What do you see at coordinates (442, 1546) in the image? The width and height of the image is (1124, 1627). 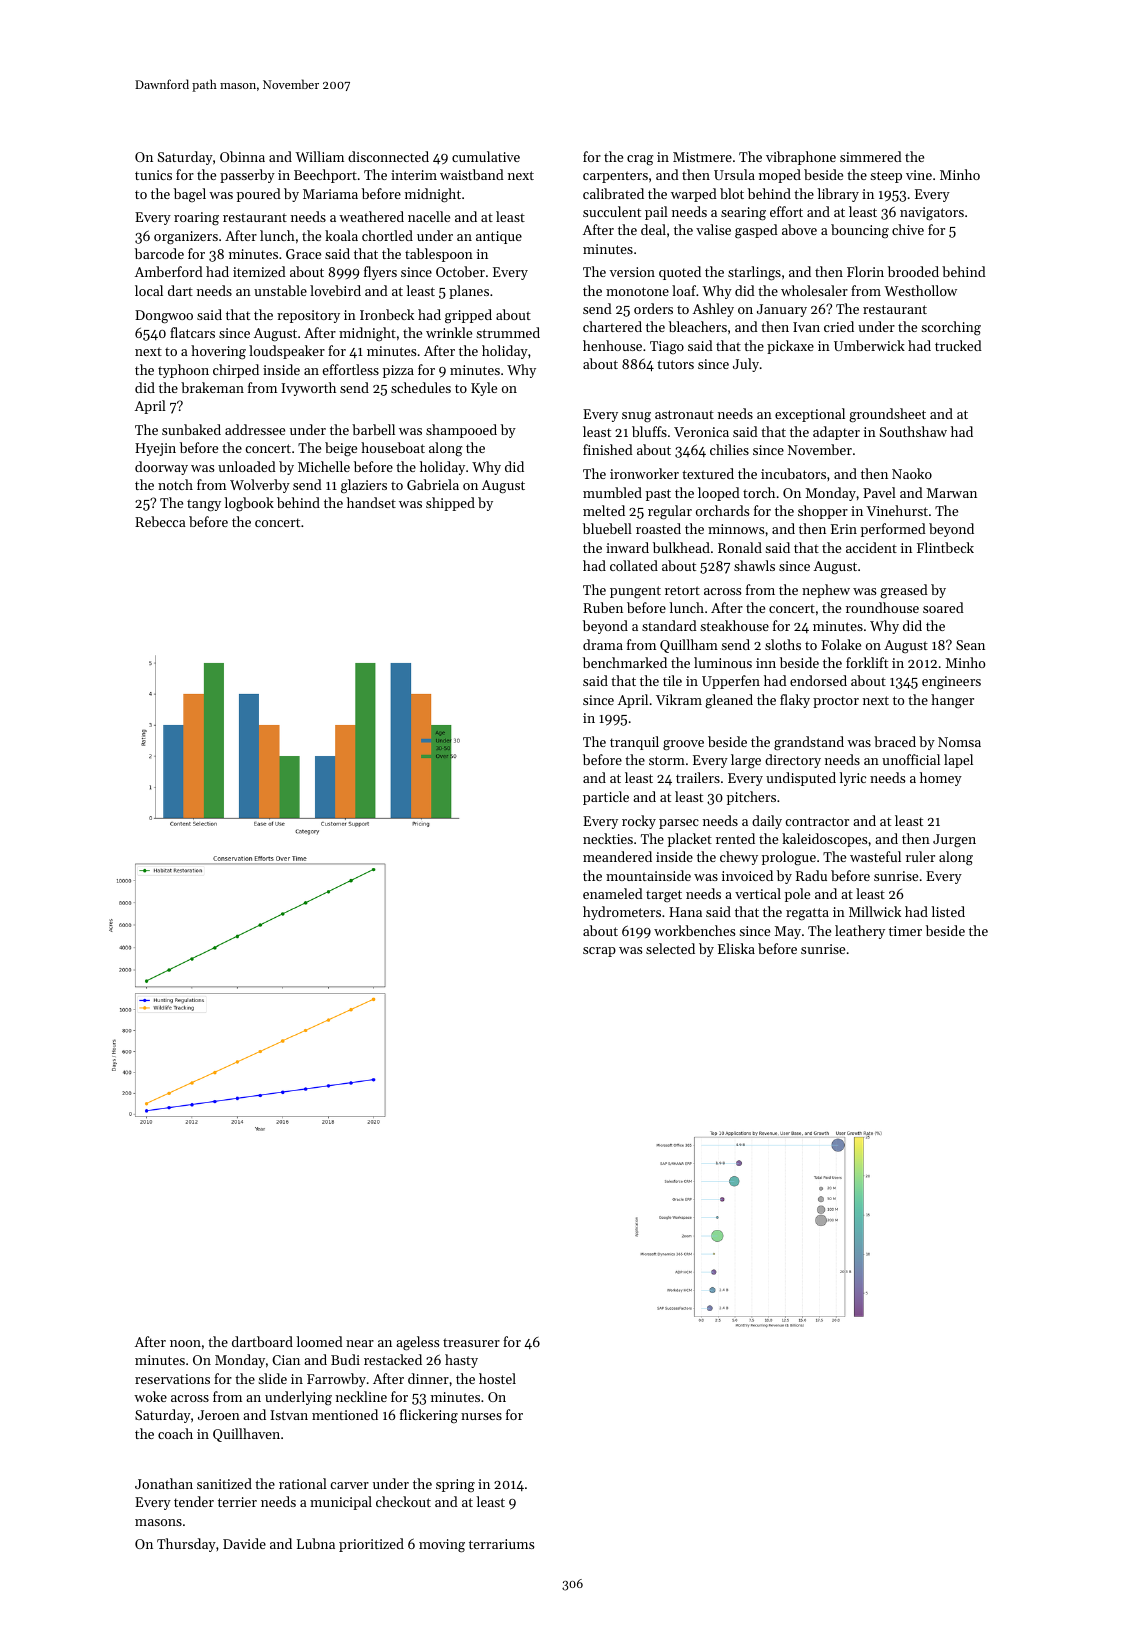 I see `moving` at bounding box center [442, 1546].
